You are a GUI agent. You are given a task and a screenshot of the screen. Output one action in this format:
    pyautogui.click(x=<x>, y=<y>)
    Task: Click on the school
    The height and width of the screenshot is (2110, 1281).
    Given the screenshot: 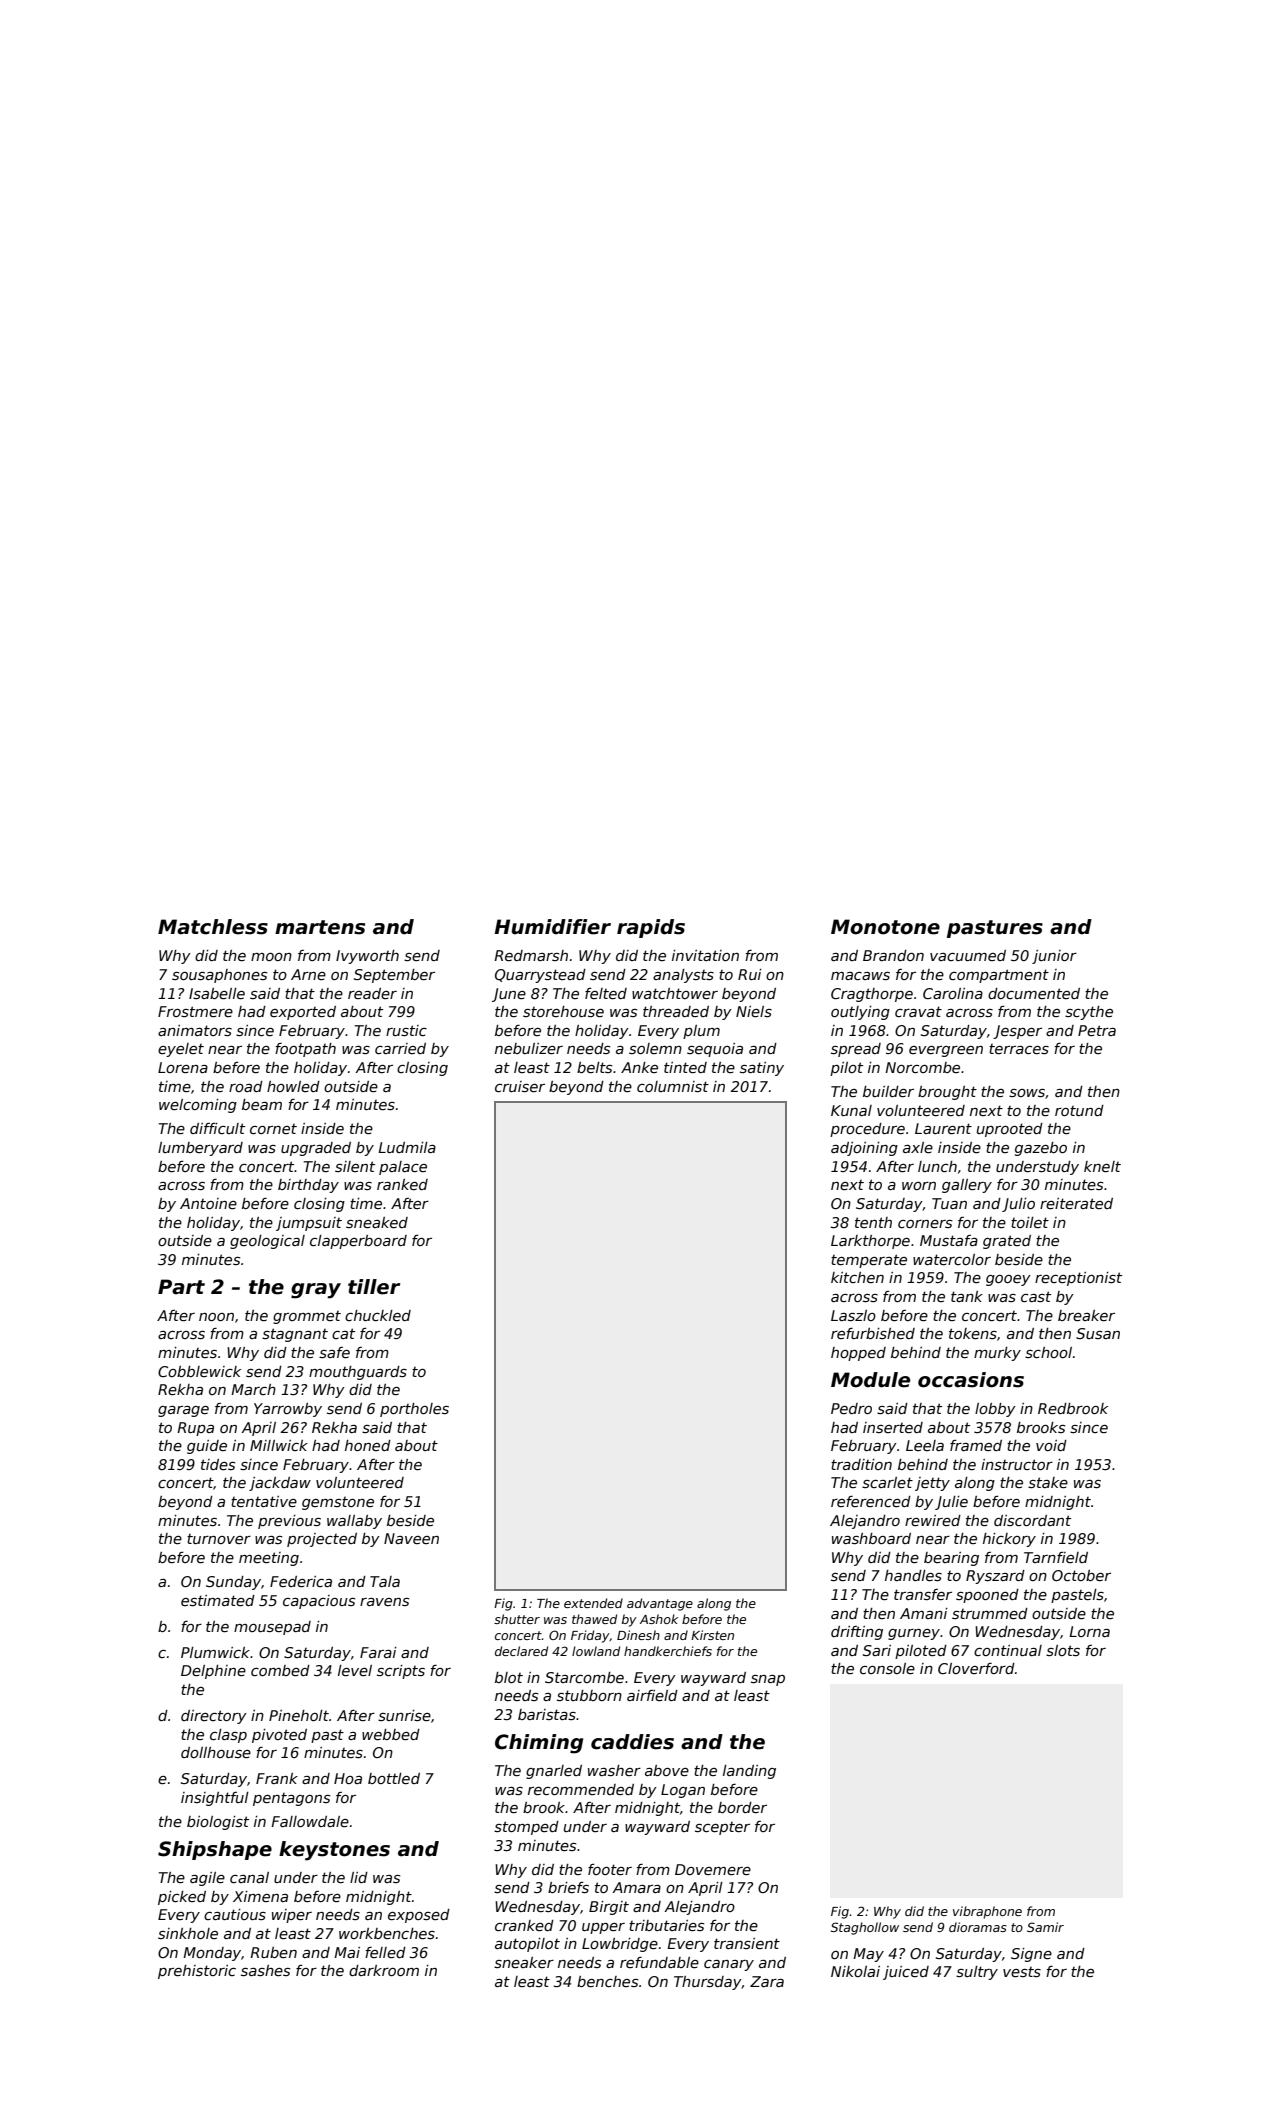 What is the action you would take?
    pyautogui.click(x=1048, y=1352)
